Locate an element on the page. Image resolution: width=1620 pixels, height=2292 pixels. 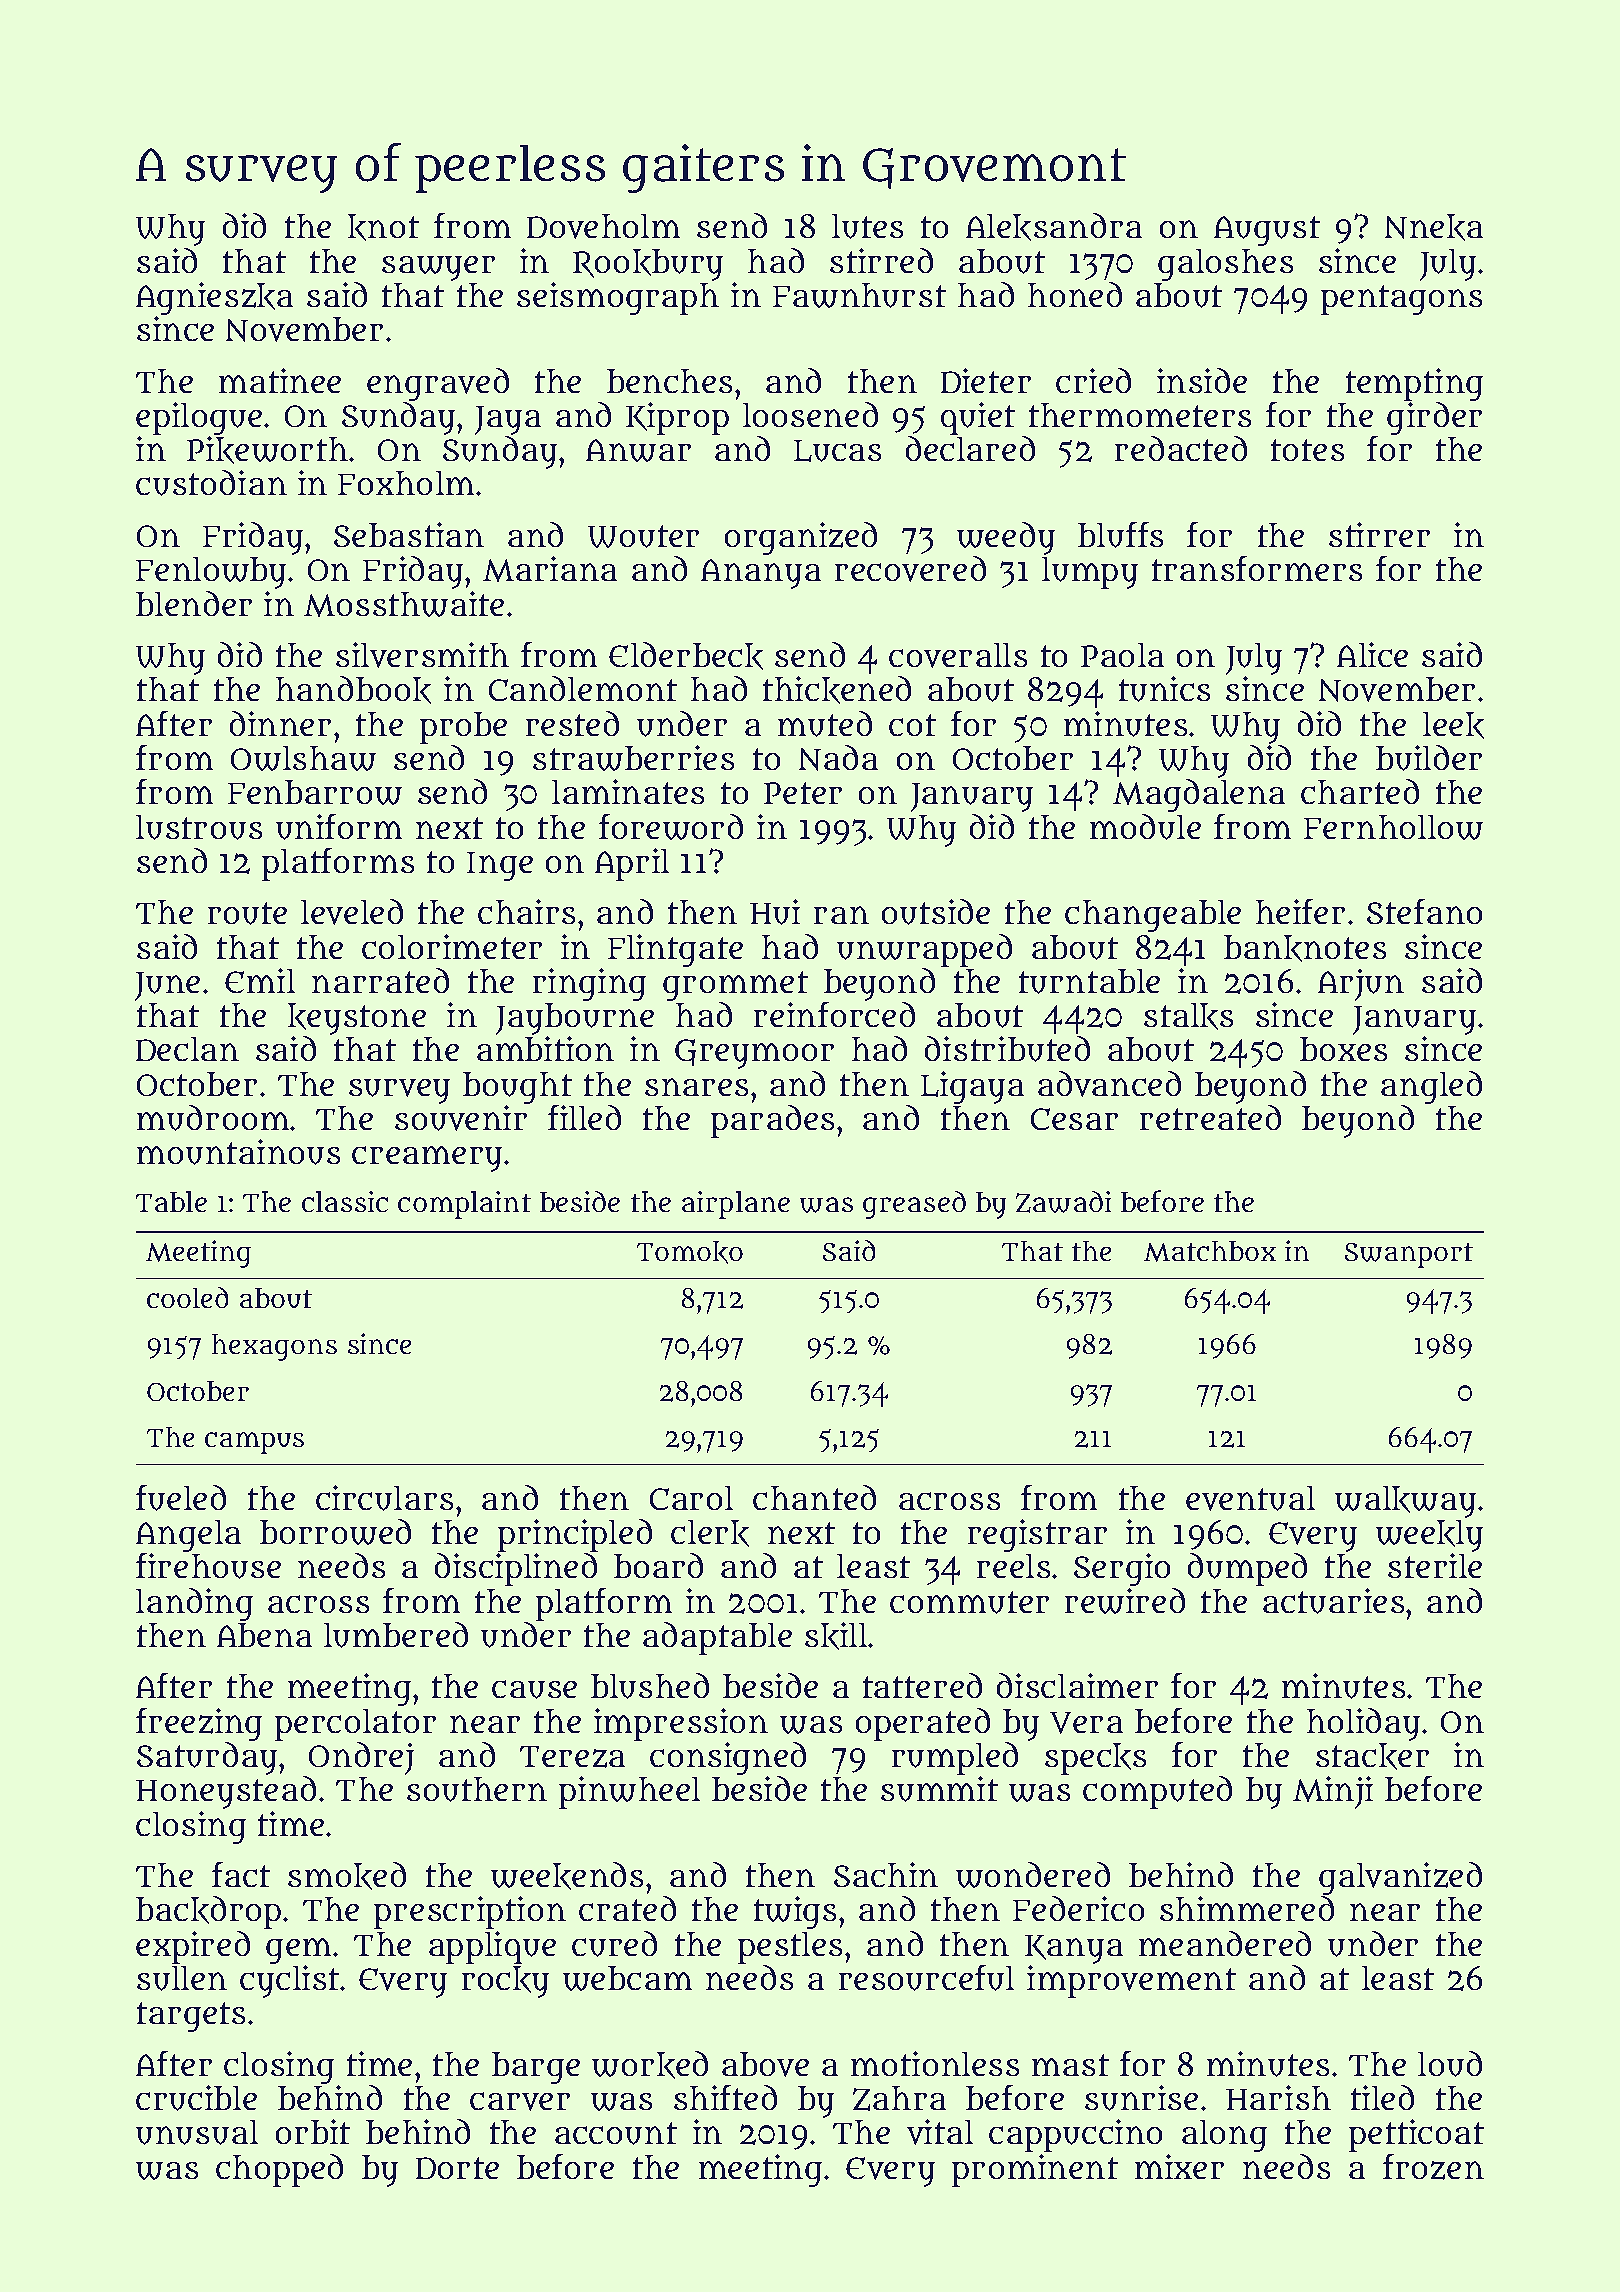
colorimeter is located at coordinates (452, 946).
